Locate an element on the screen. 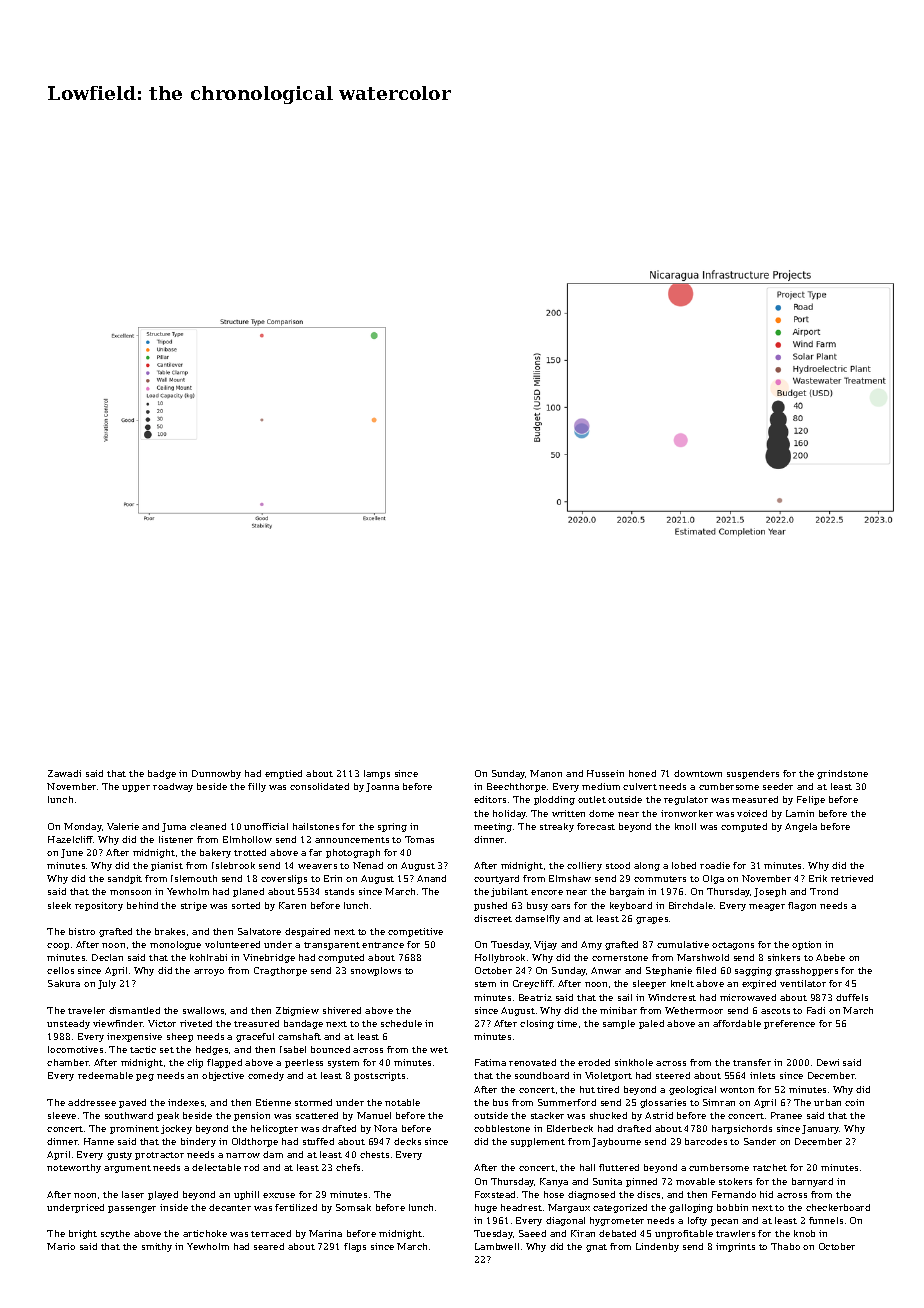 Image resolution: width=924 pixels, height=1308 pixels. lamps is located at coordinates (377, 774).
